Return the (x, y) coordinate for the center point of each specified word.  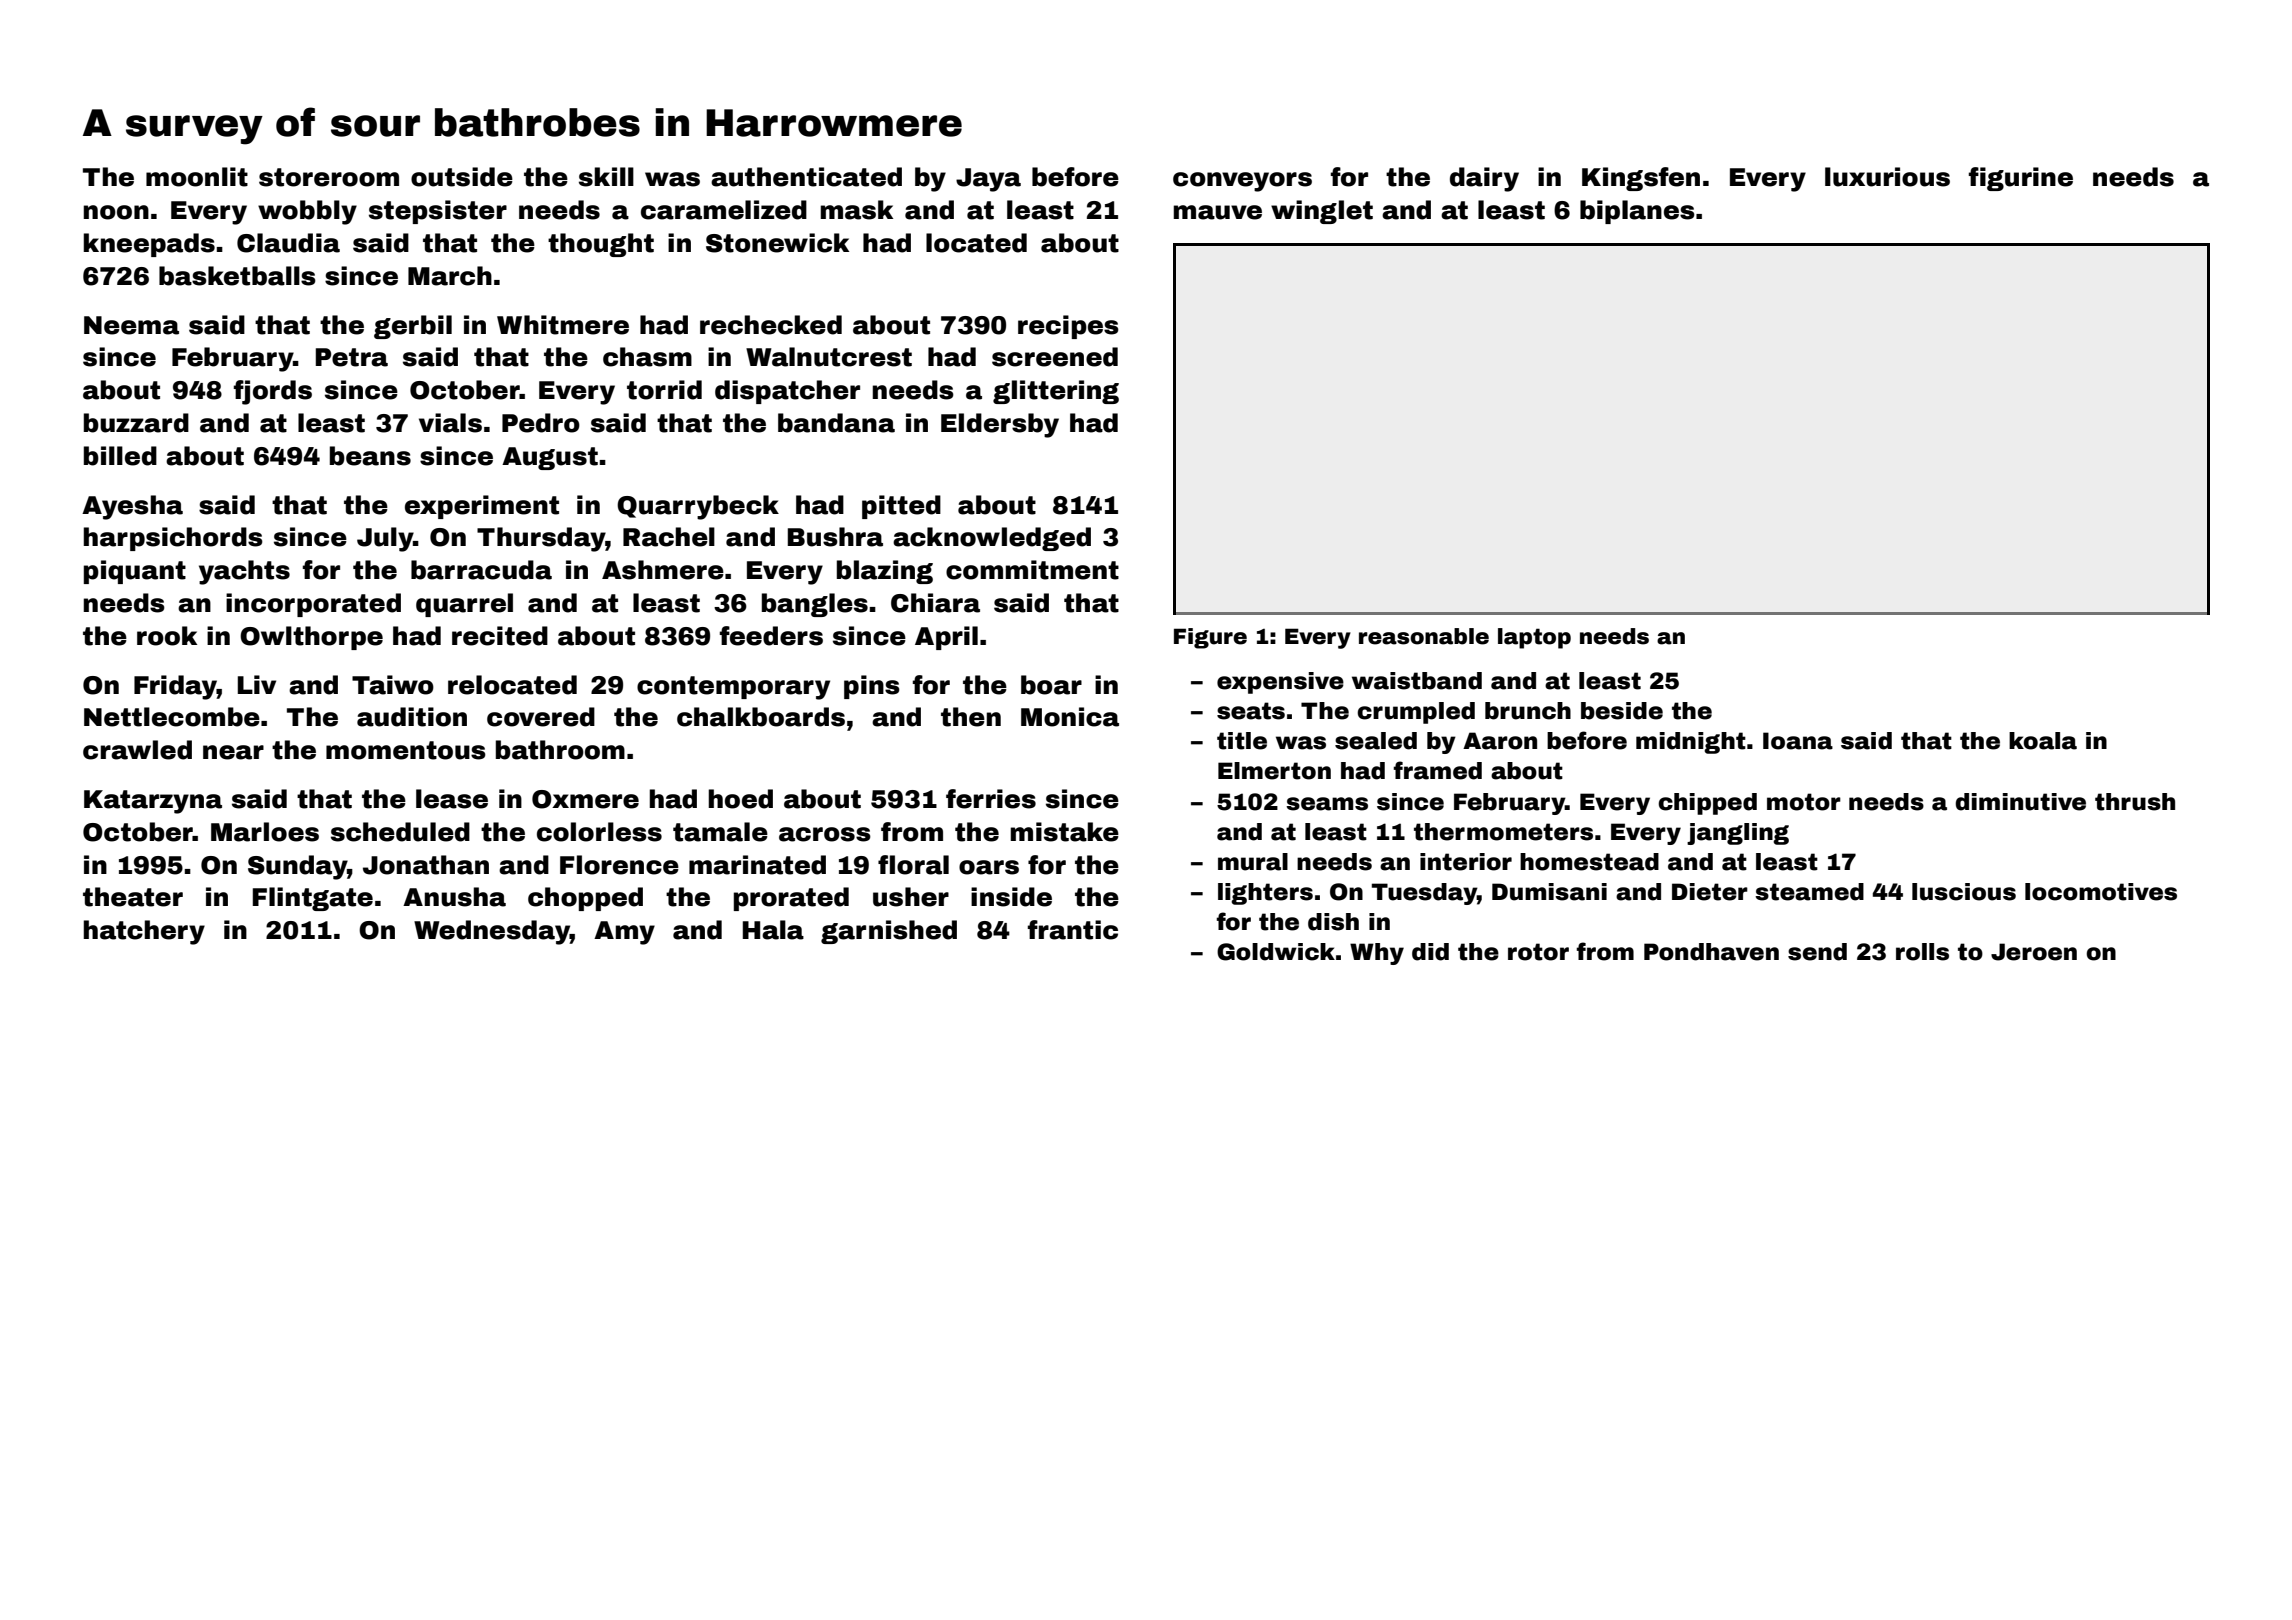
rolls (1922, 952)
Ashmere (663, 570)
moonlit (197, 177)
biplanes (1637, 212)
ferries (991, 799)
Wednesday (492, 932)
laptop (1534, 638)
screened (1055, 357)
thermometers (1503, 832)
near (233, 752)
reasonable (1424, 636)
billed (120, 456)
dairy (1484, 179)
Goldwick (1276, 952)
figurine (2021, 179)
